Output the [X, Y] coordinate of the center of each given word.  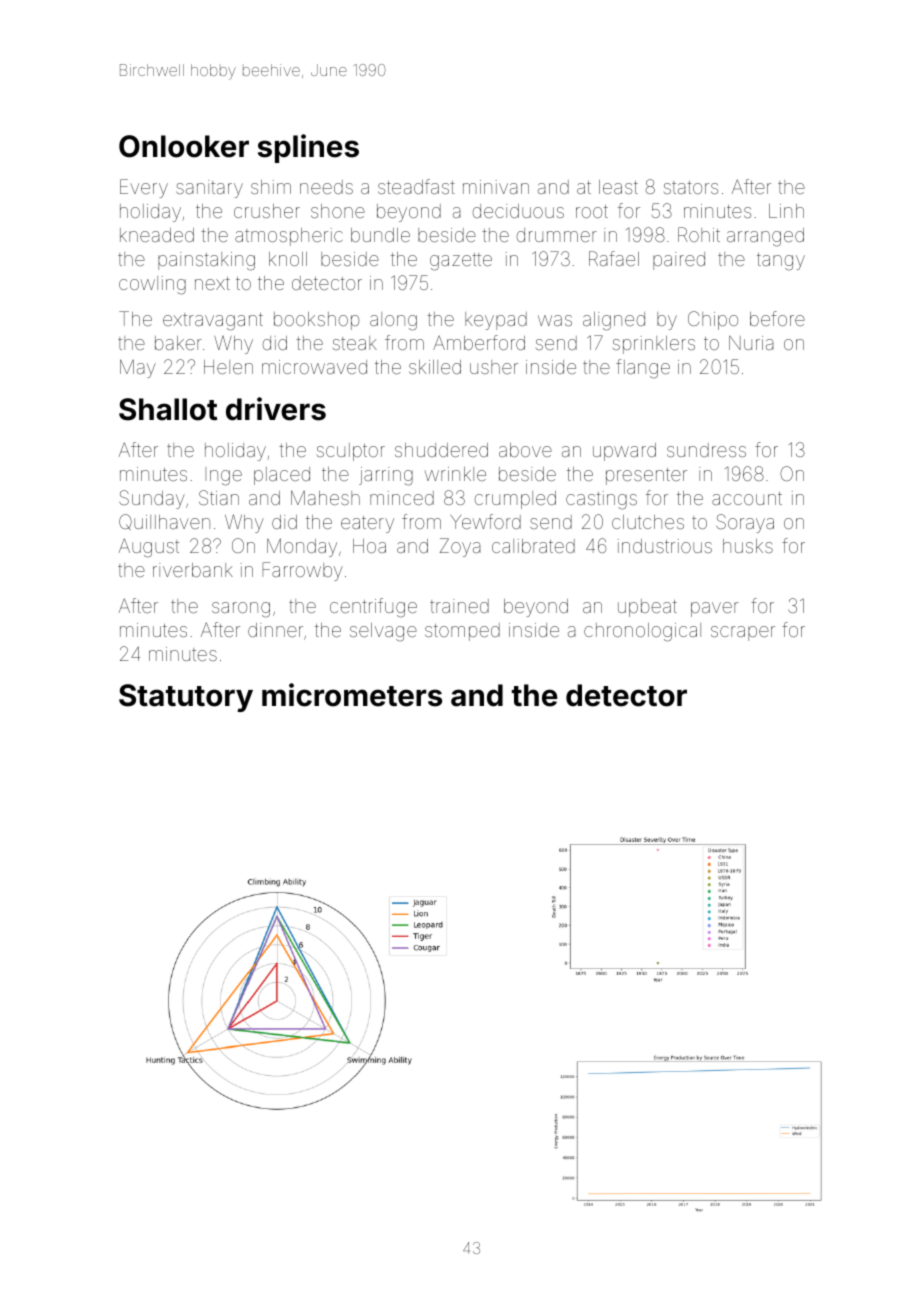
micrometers [352, 695]
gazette [461, 262]
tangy [781, 262]
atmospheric [288, 237]
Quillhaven [164, 522]
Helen [228, 367]
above [525, 450]
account [747, 498]
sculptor [351, 452]
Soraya [745, 523]
